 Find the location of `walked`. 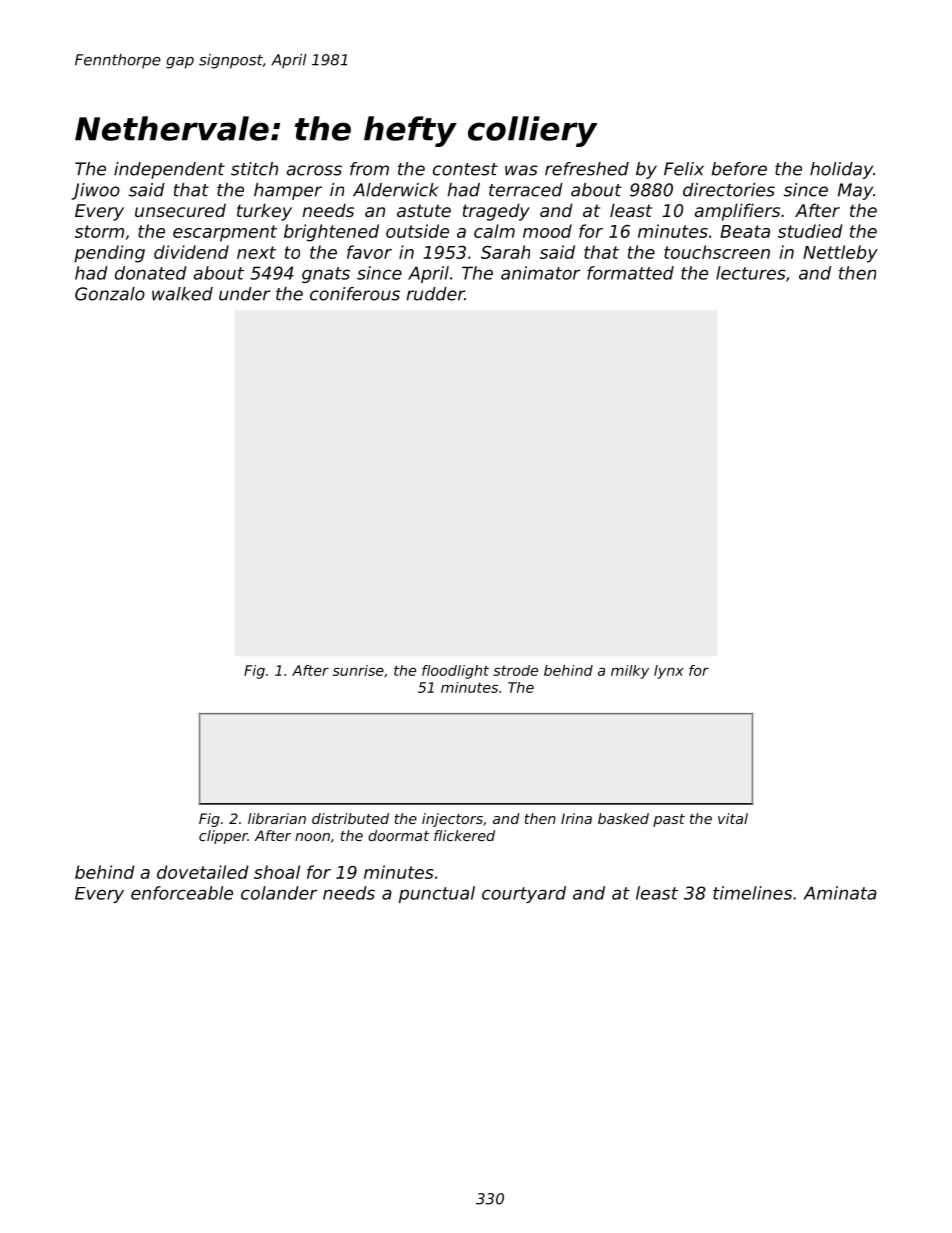

walked is located at coordinates (182, 294).
